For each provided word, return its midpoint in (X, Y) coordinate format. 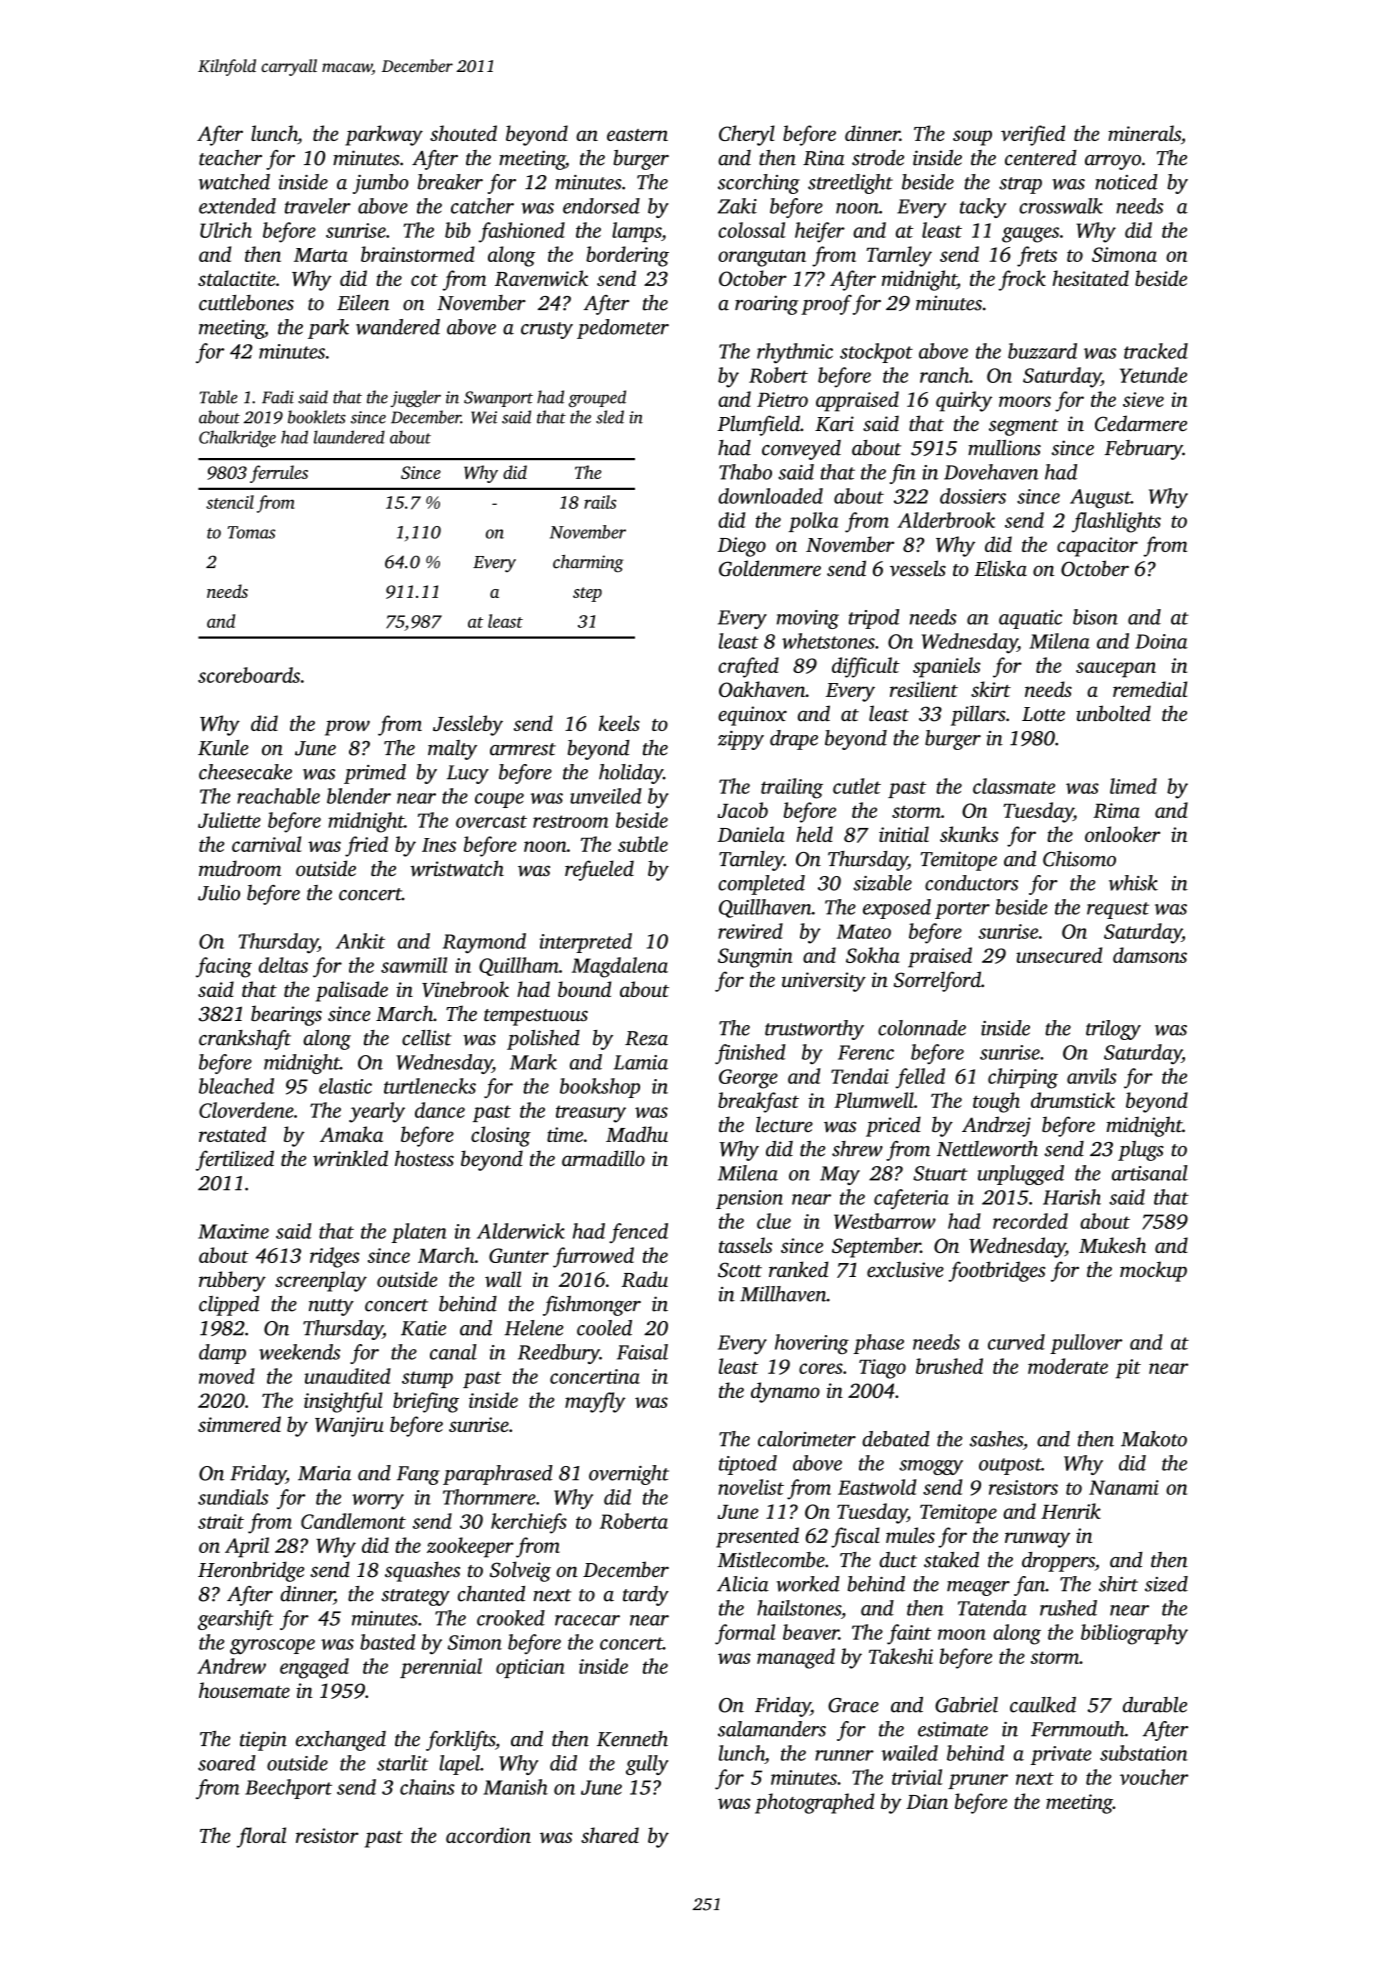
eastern (637, 135)
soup (972, 138)
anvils (1092, 1076)
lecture (784, 1124)
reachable (278, 796)
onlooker (1122, 834)
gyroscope (272, 1646)
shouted (463, 133)
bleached (236, 1086)
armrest (523, 749)
